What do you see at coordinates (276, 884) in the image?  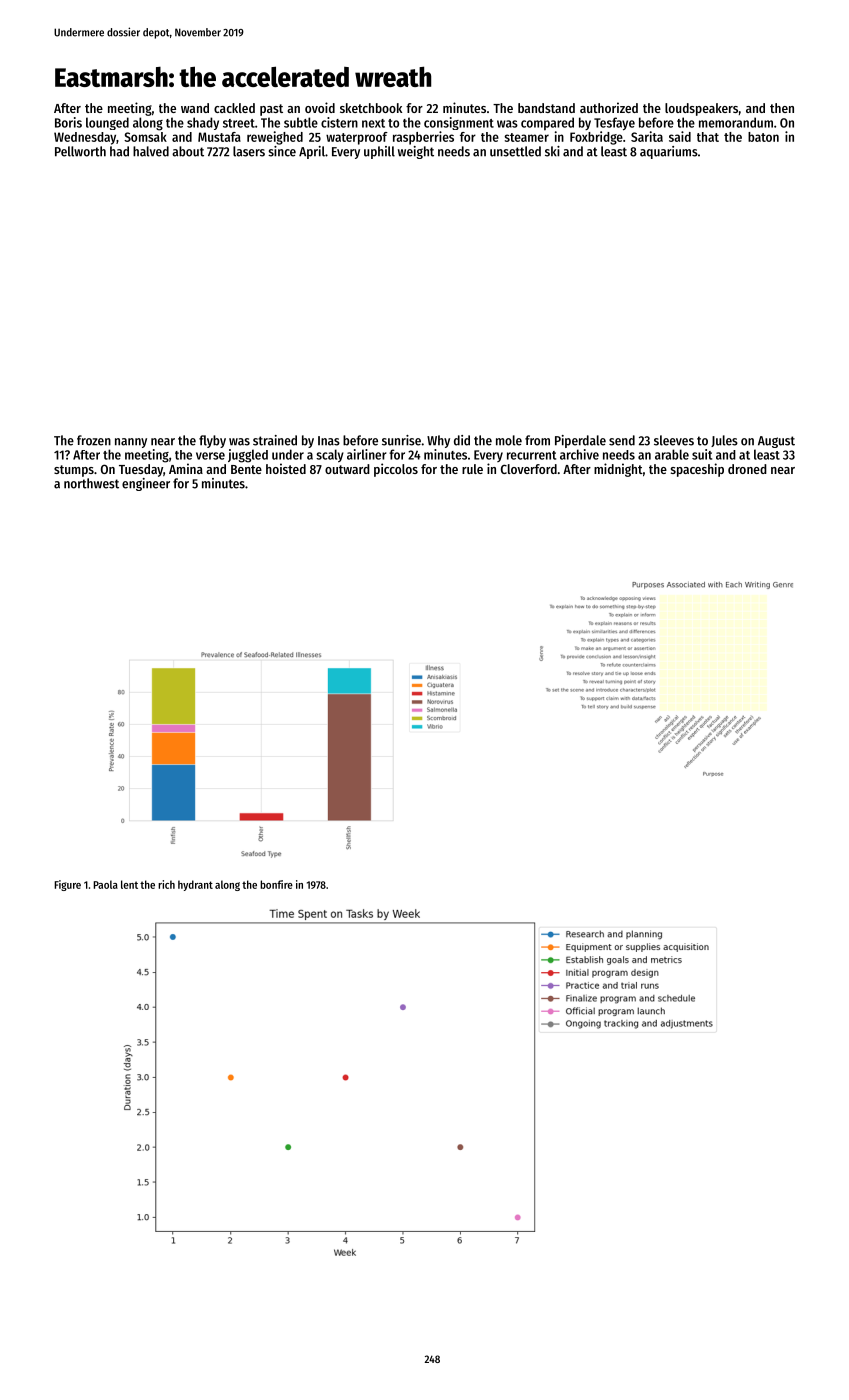 I see `bonfire` at bounding box center [276, 884].
